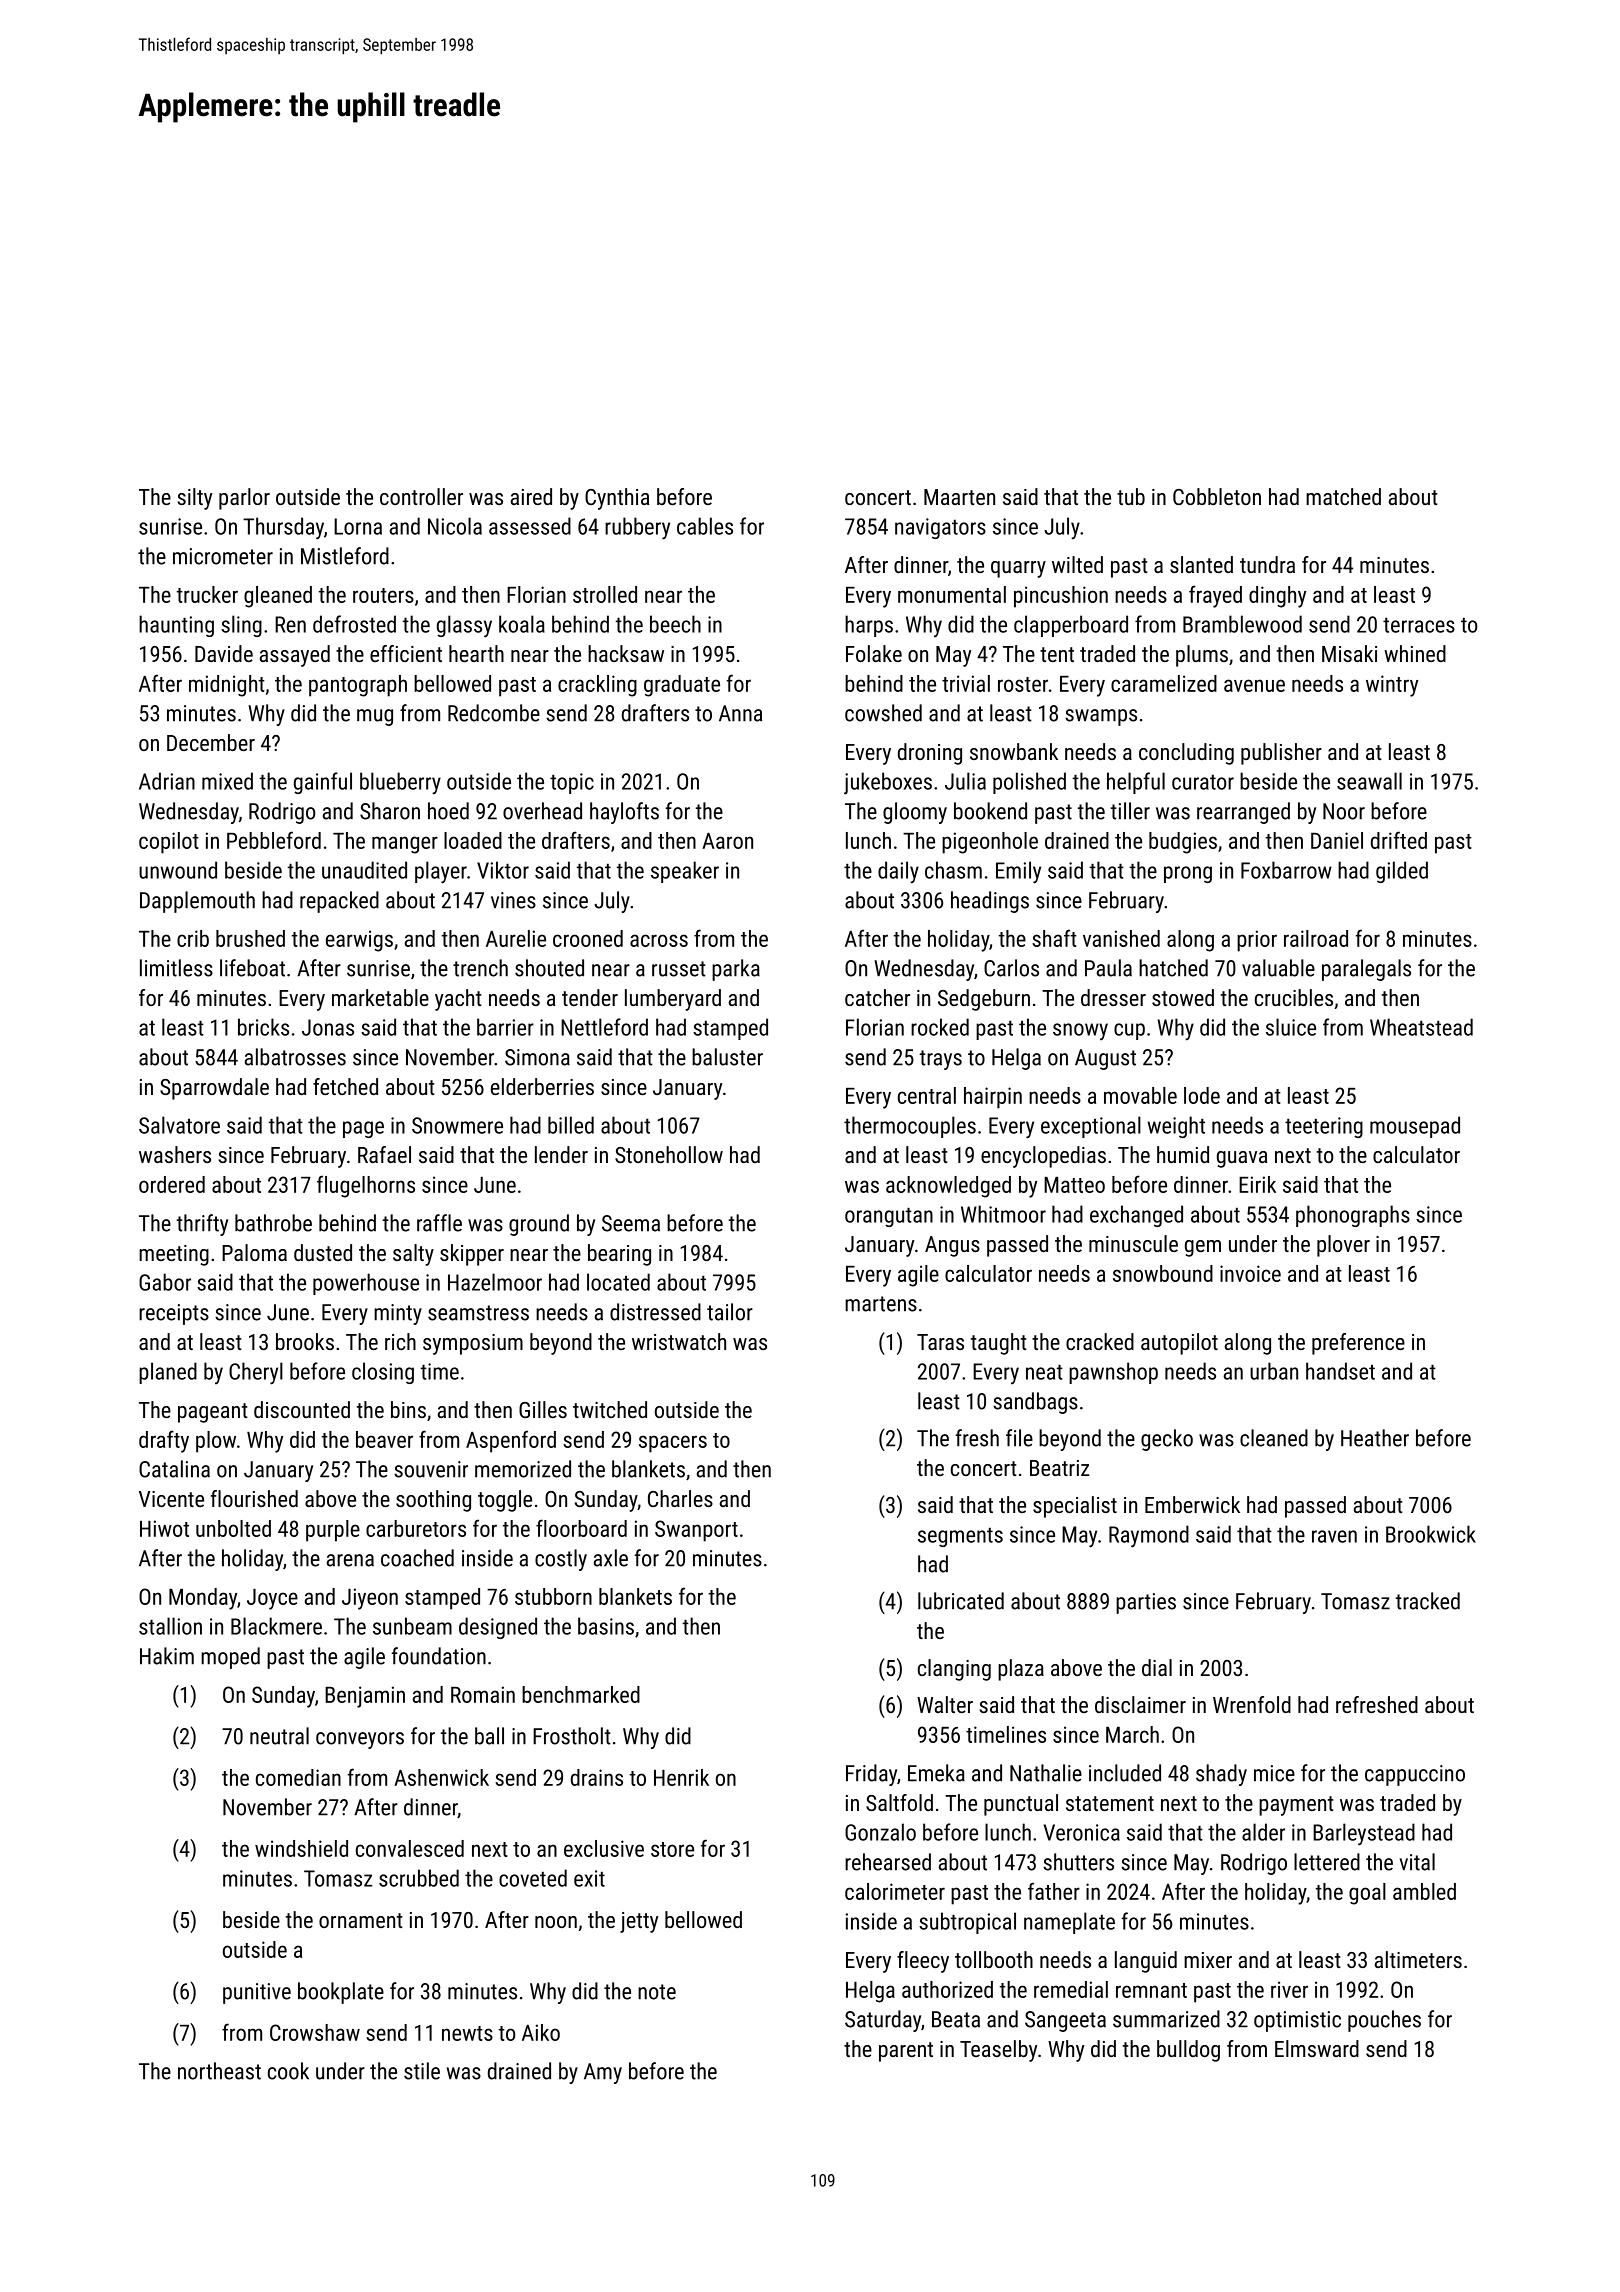  Describe the element at coordinates (1415, 653) in the image. I see `whined` at that location.
